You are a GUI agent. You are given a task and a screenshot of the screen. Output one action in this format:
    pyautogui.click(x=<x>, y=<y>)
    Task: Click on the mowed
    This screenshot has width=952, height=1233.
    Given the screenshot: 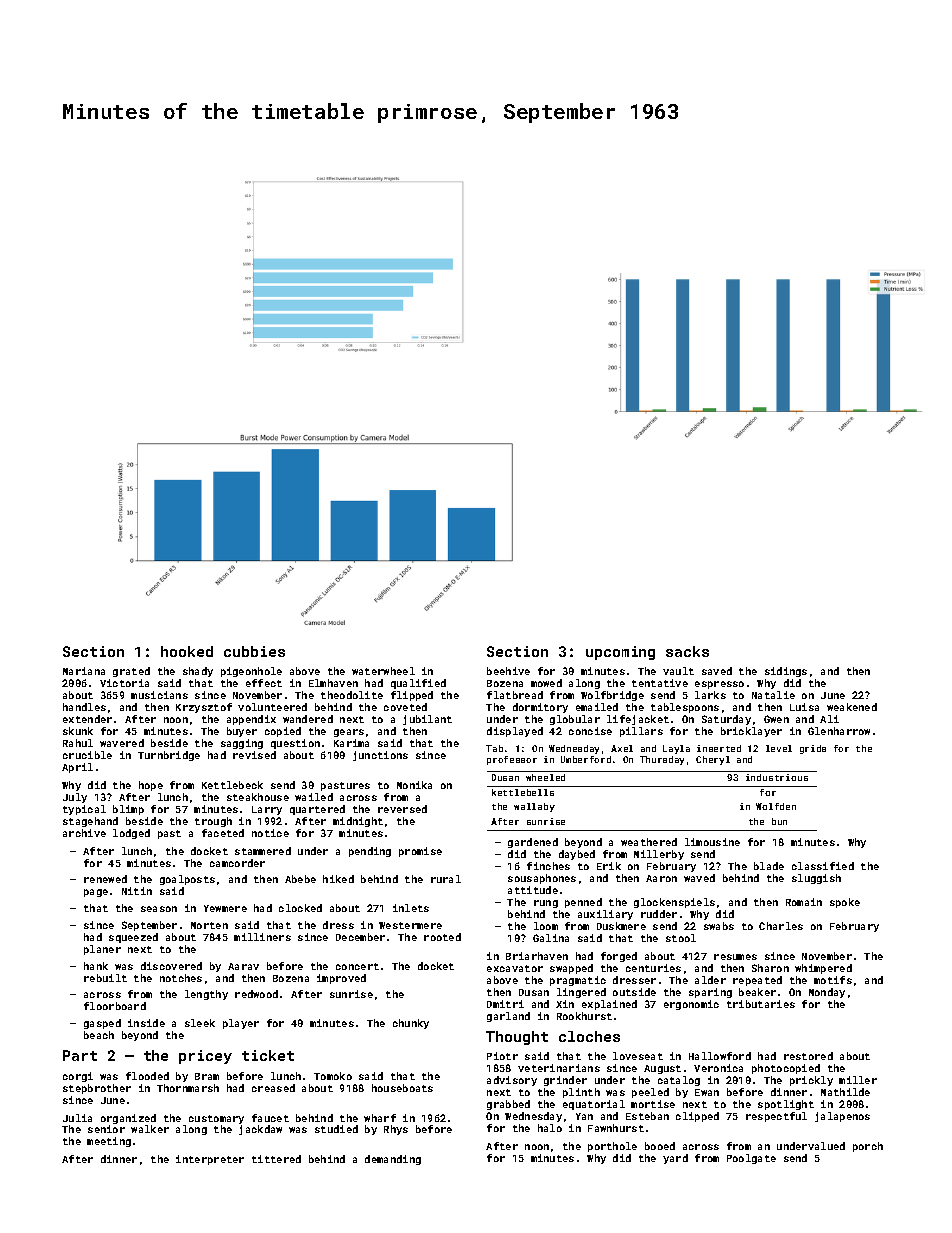 What is the action you would take?
    pyautogui.click(x=546, y=683)
